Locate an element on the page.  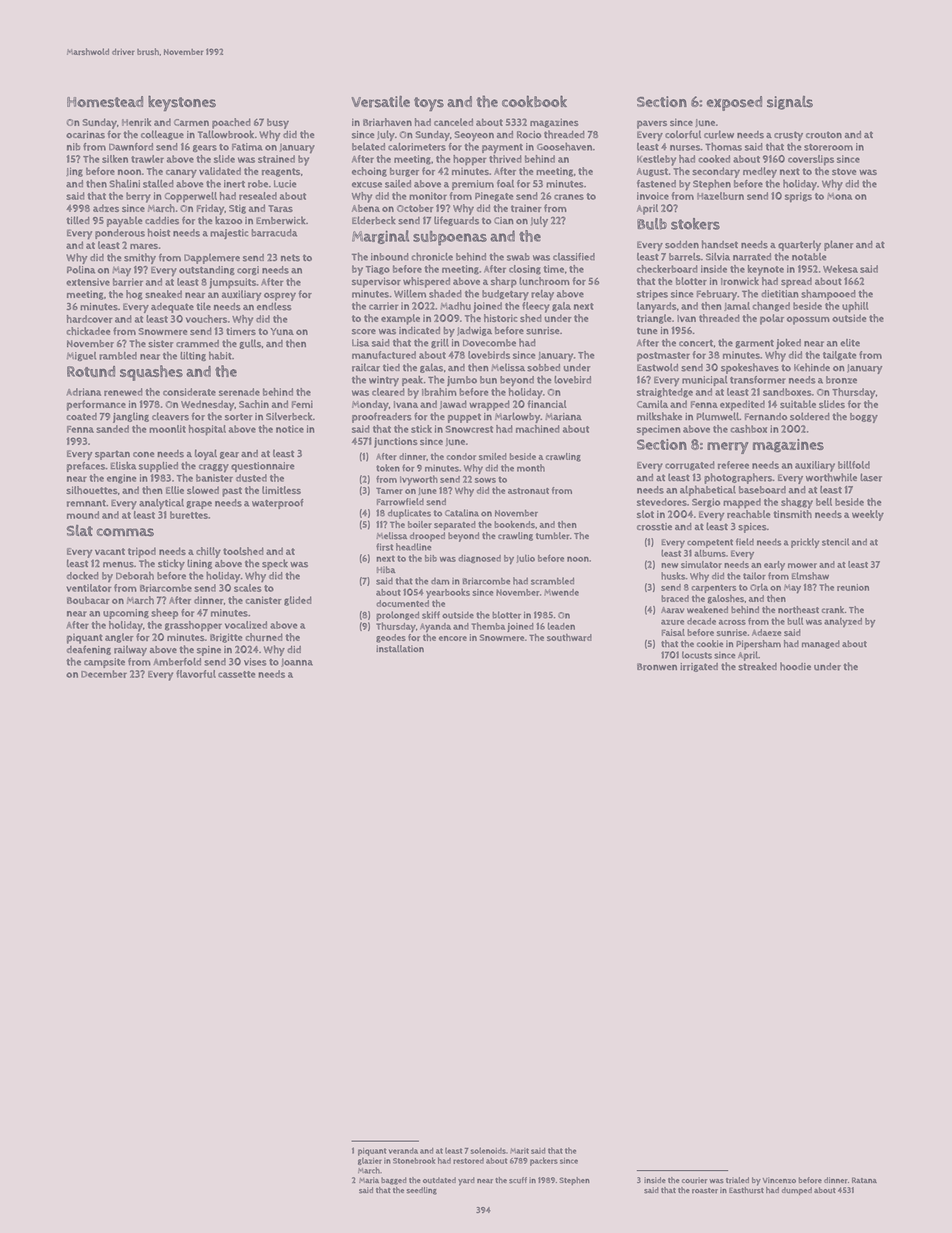
glazier is located at coordinates (370, 1161).
